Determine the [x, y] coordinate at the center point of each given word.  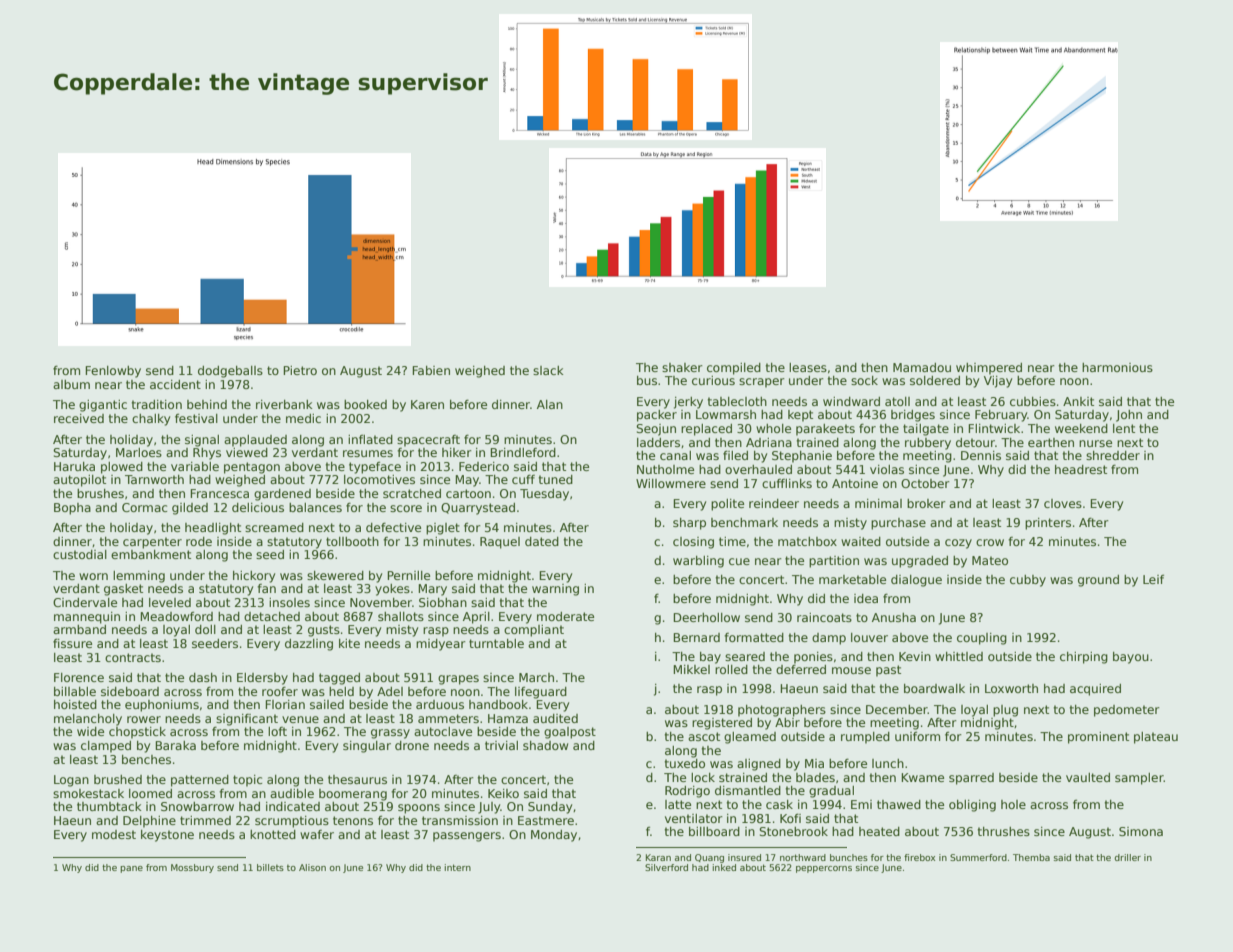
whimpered [989, 369]
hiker [457, 452]
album [71, 384]
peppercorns [824, 869]
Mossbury [192, 868]
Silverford [666, 867]
